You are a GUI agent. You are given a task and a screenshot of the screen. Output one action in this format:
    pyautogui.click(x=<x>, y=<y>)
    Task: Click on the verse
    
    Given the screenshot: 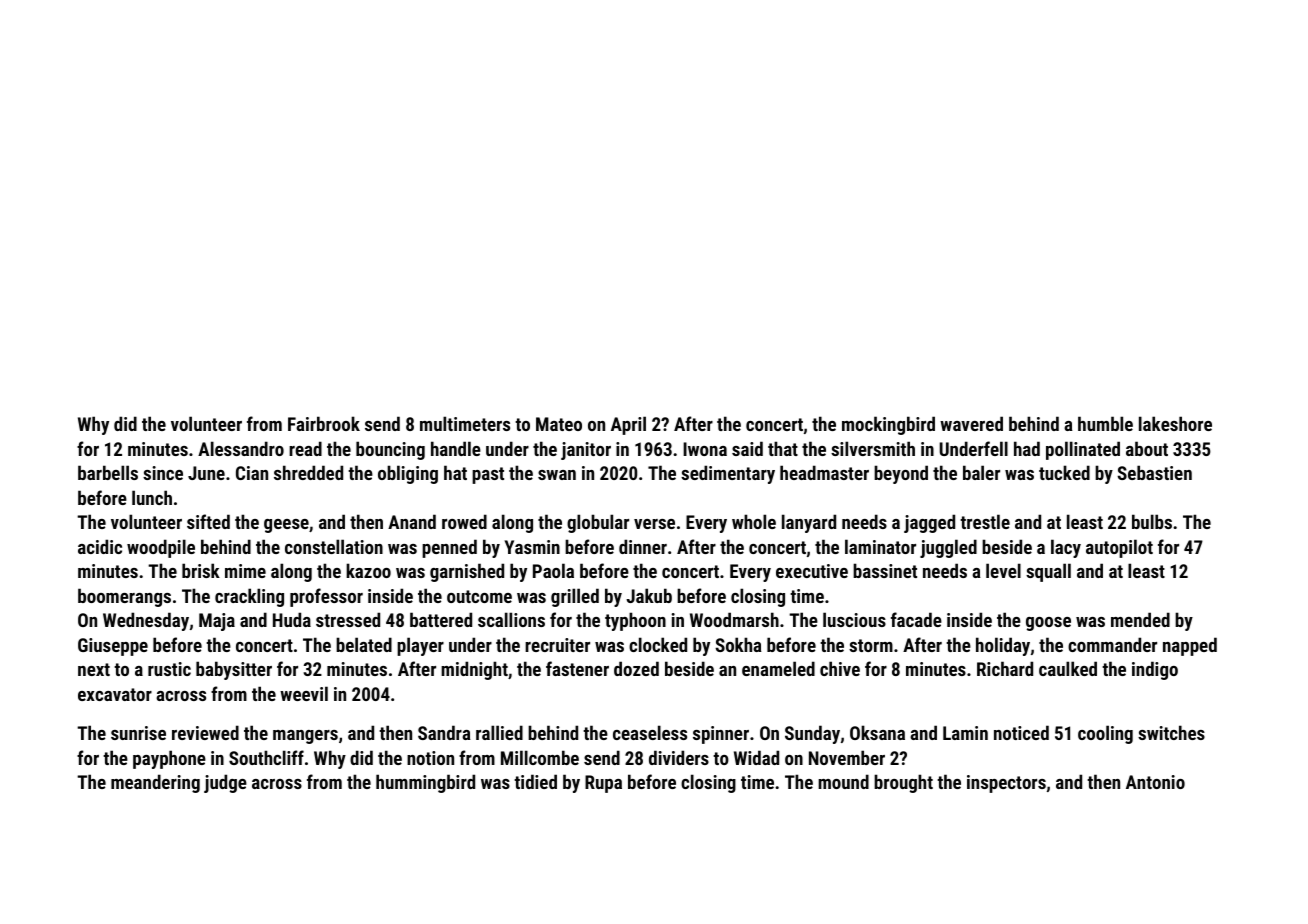 What is the action you would take?
    pyautogui.click(x=654, y=524)
